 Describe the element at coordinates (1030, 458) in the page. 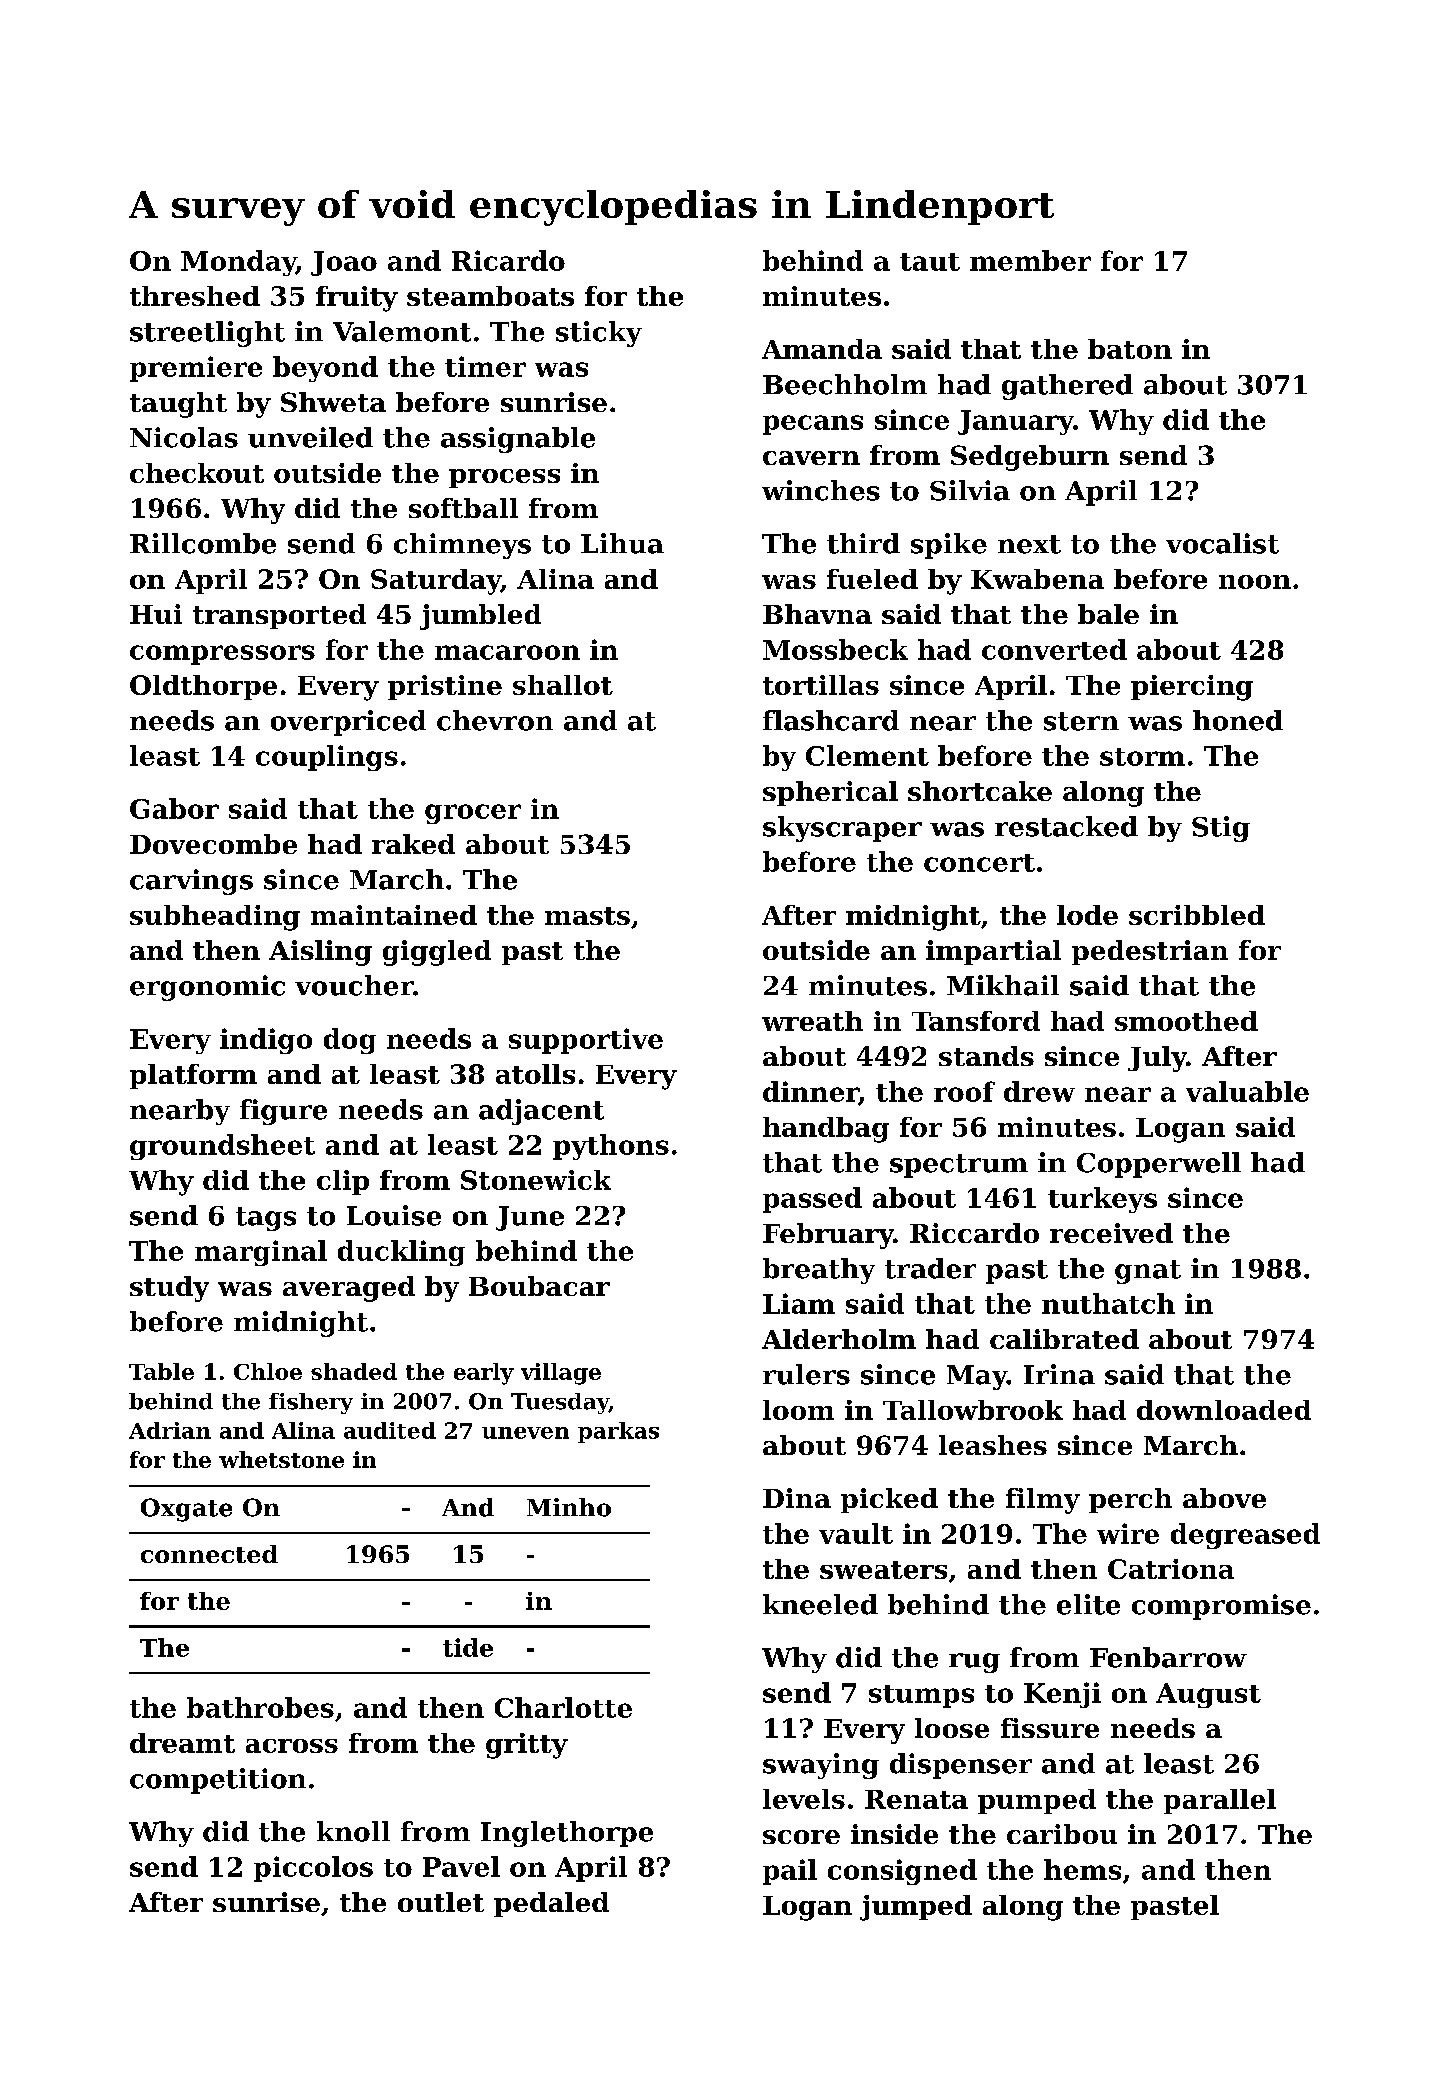

I see `Sedgeburn` at that location.
